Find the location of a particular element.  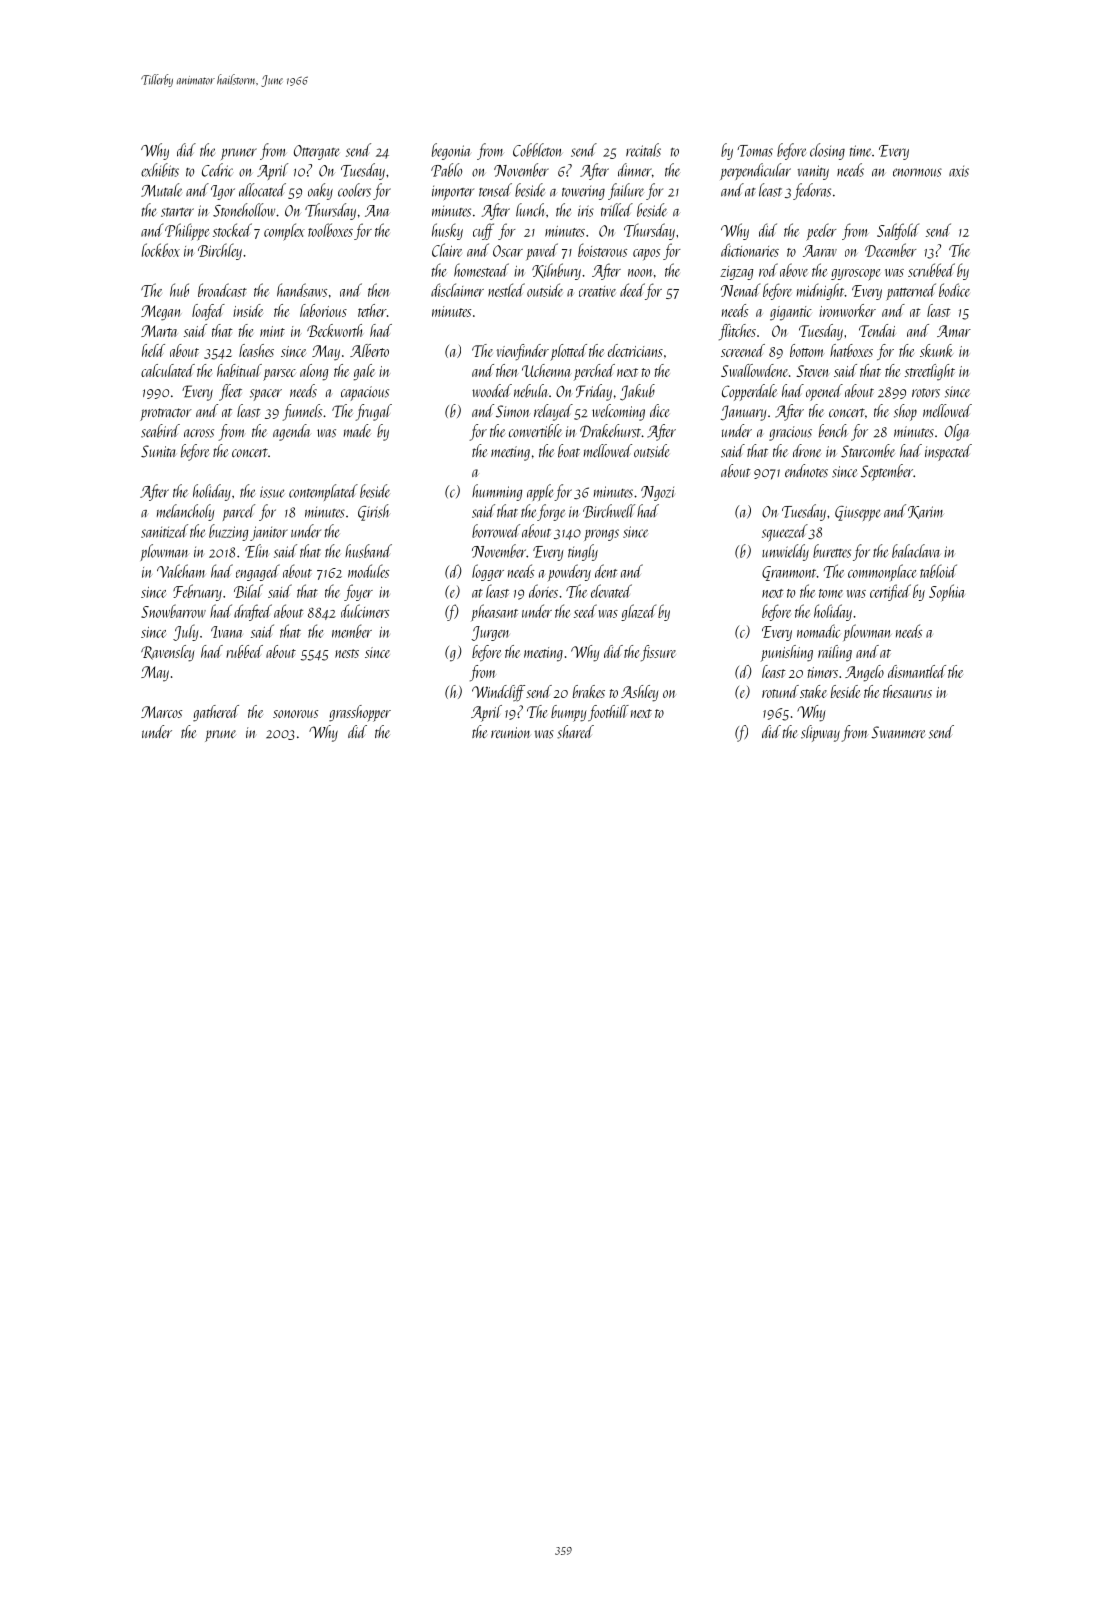

patterned is located at coordinates (911, 292).
